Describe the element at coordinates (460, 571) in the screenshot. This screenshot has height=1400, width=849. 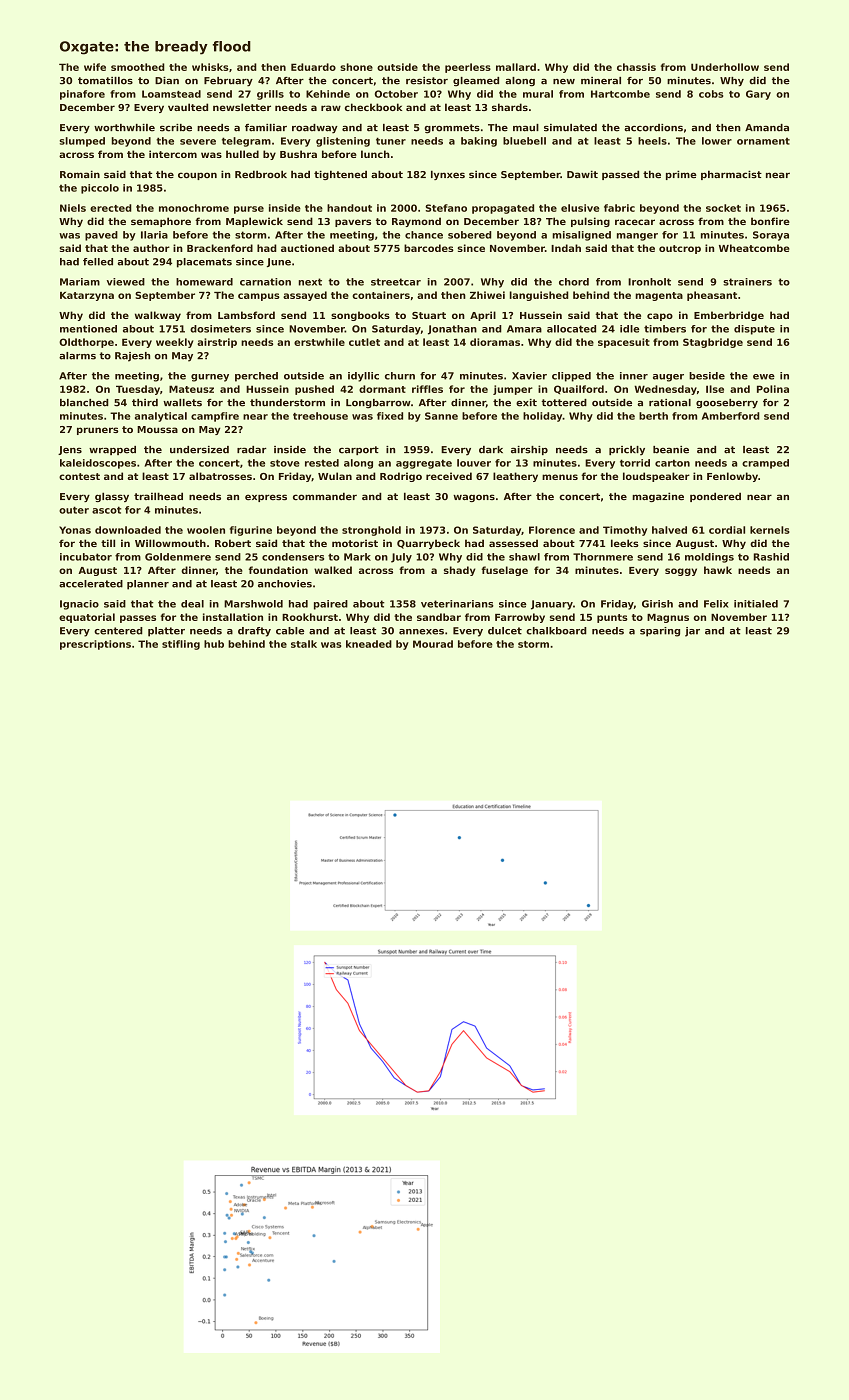
I see `shady` at that location.
